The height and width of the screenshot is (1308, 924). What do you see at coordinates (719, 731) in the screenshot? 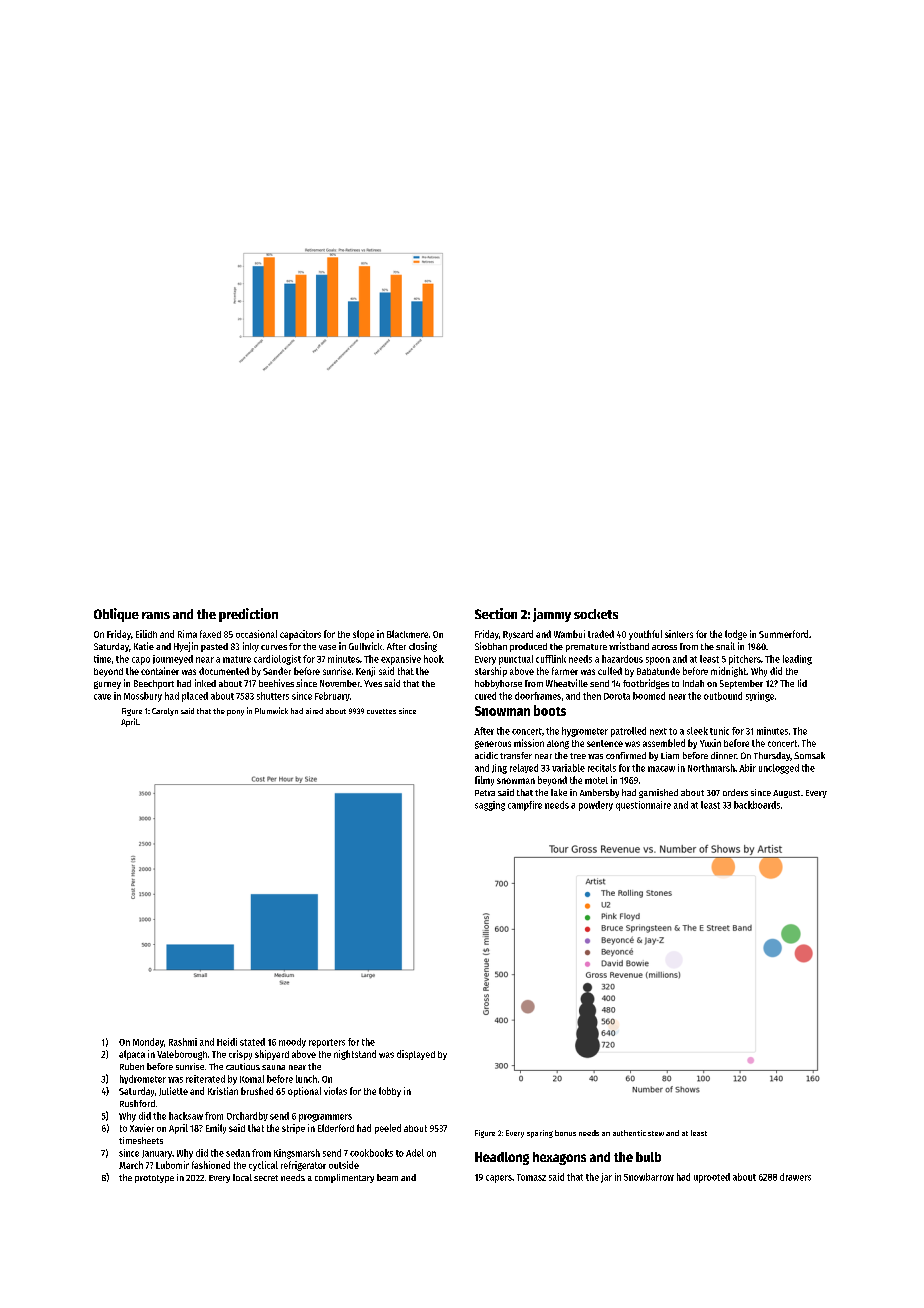
I see `tunic` at bounding box center [719, 731].
